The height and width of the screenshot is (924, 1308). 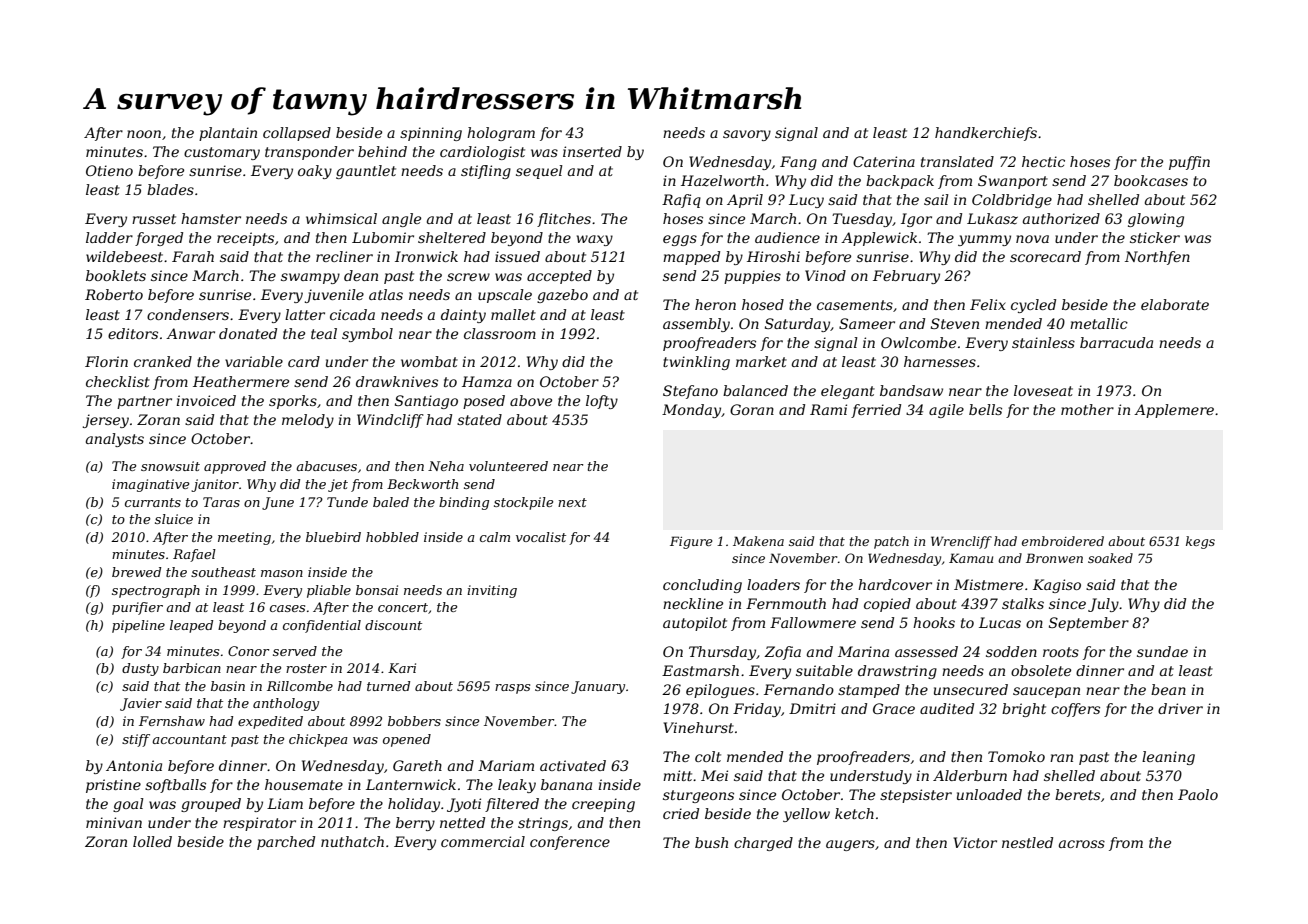 What do you see at coordinates (1103, 605) in the screenshot?
I see `July` at bounding box center [1103, 605].
